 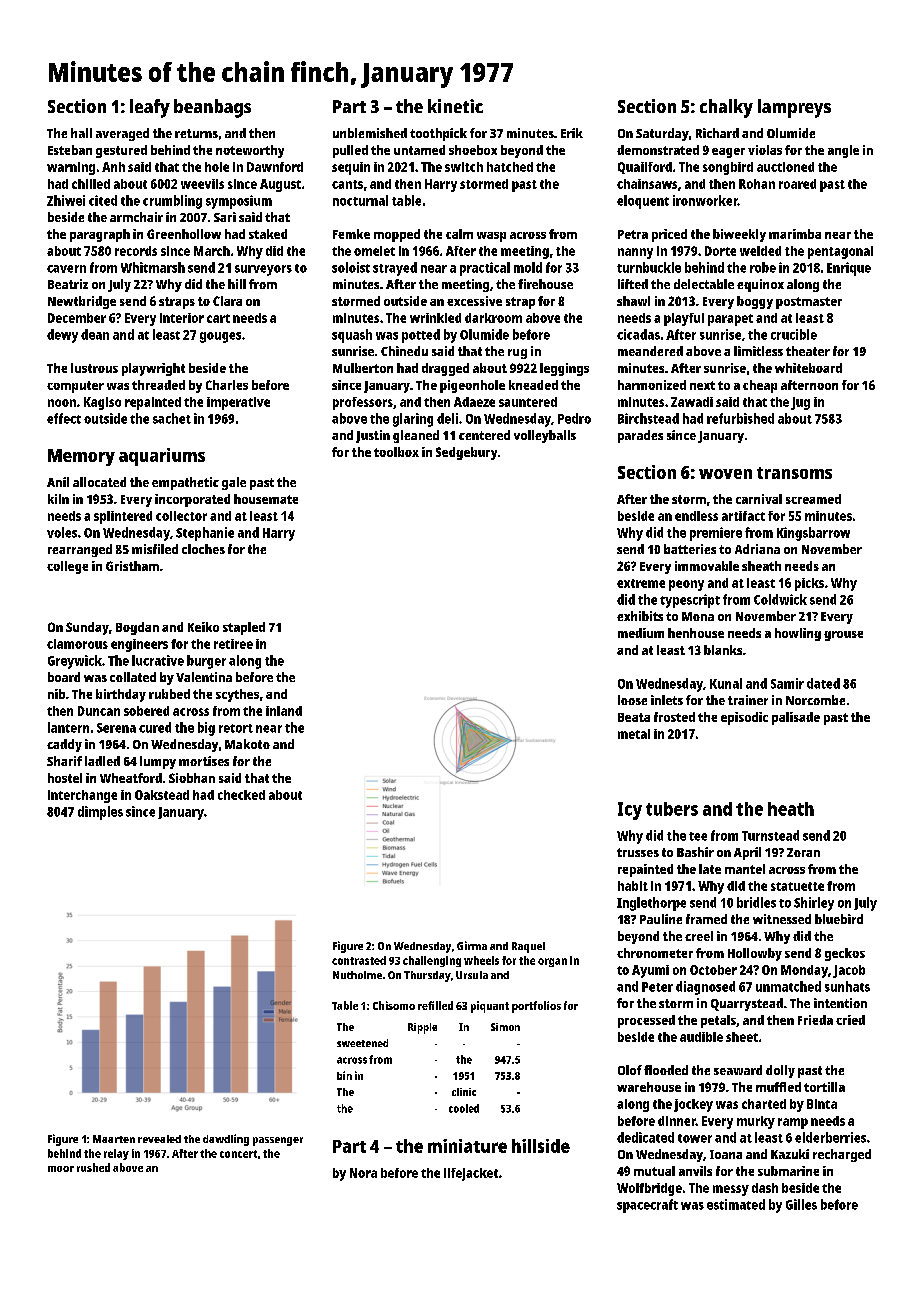 What do you see at coordinates (640, 616) in the screenshot?
I see `exhibits` at bounding box center [640, 616].
